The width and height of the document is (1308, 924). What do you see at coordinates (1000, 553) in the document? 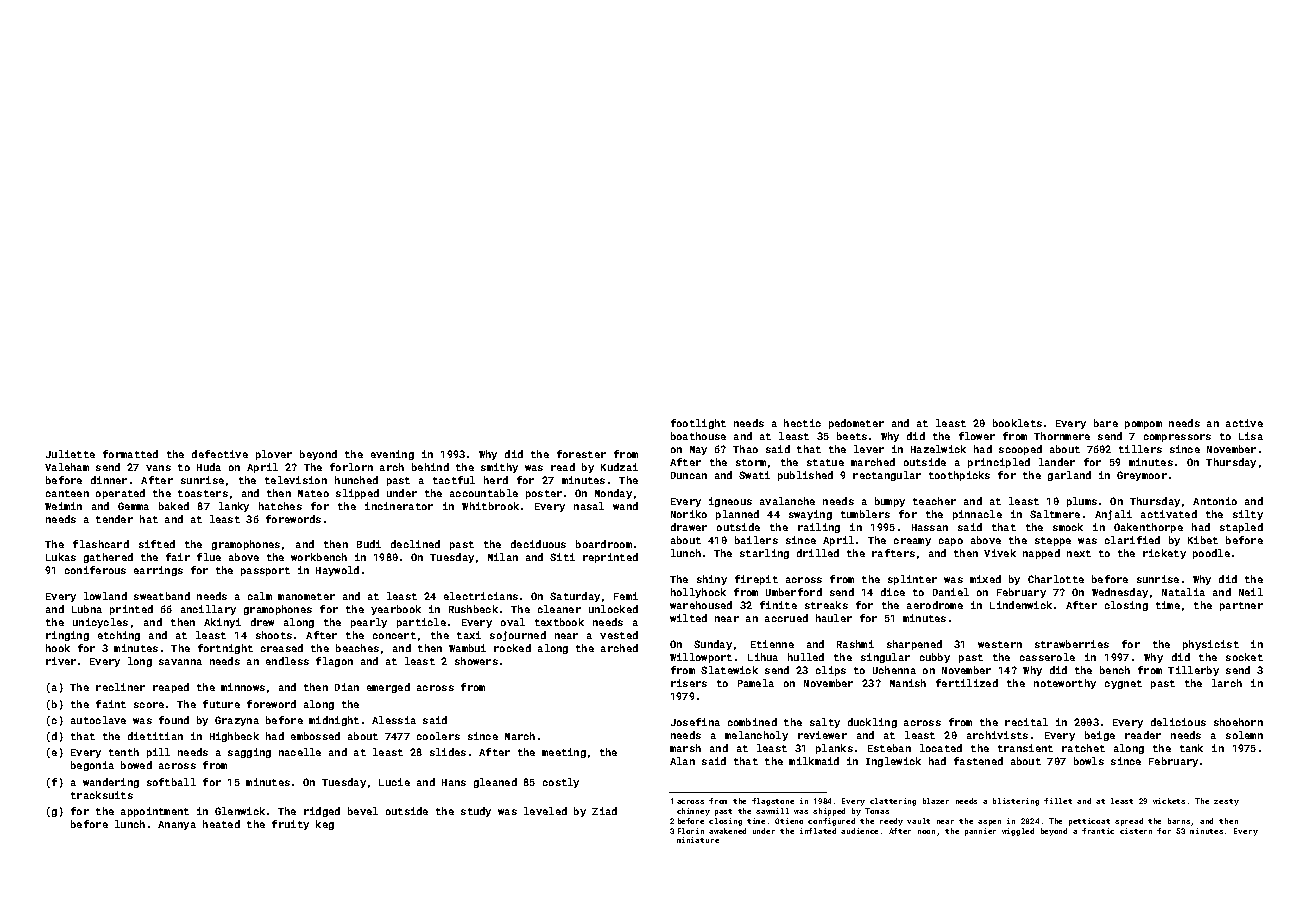
I see `Vivek` at bounding box center [1000, 553].
